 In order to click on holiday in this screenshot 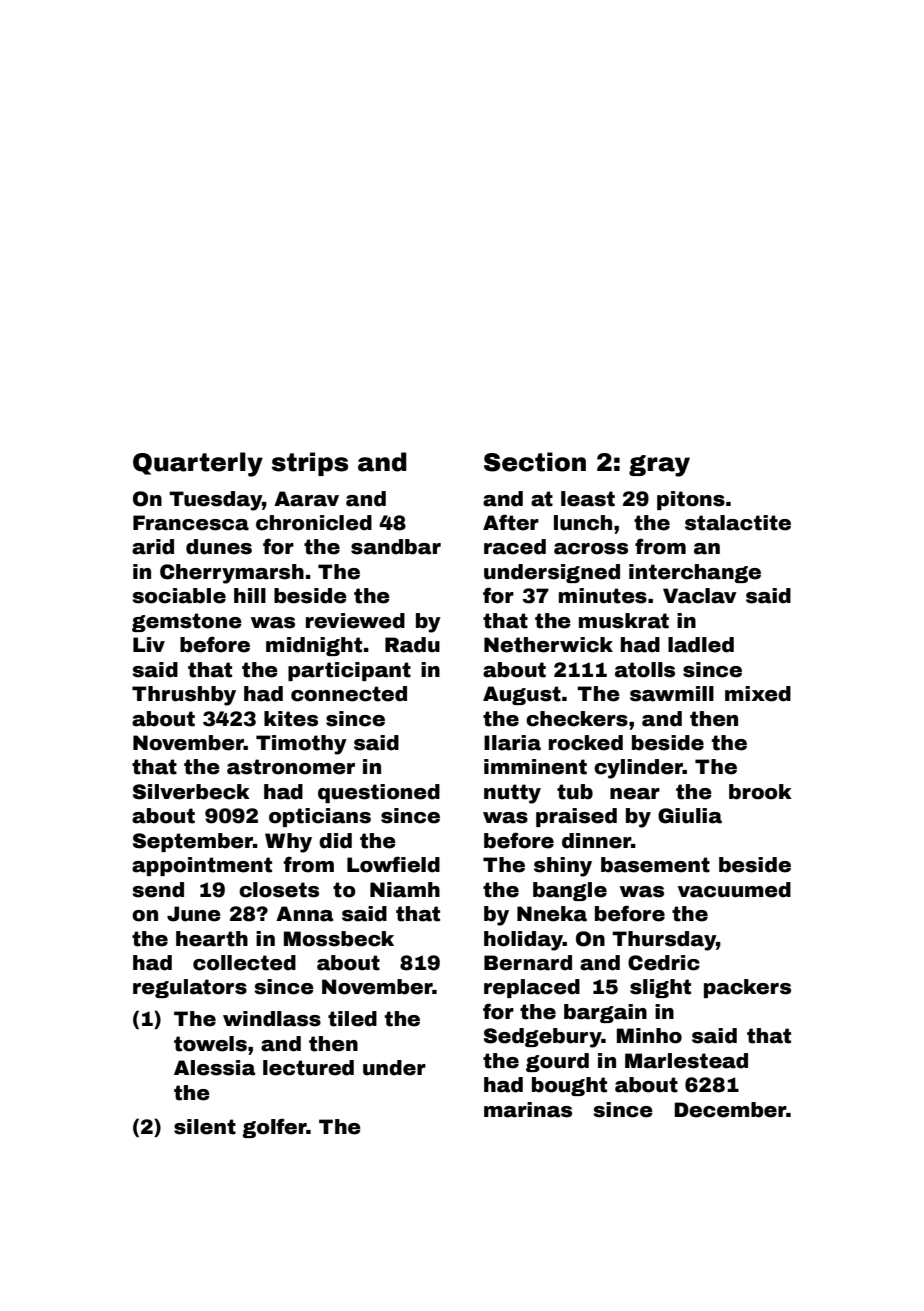, I will do `click(523, 941)`.
